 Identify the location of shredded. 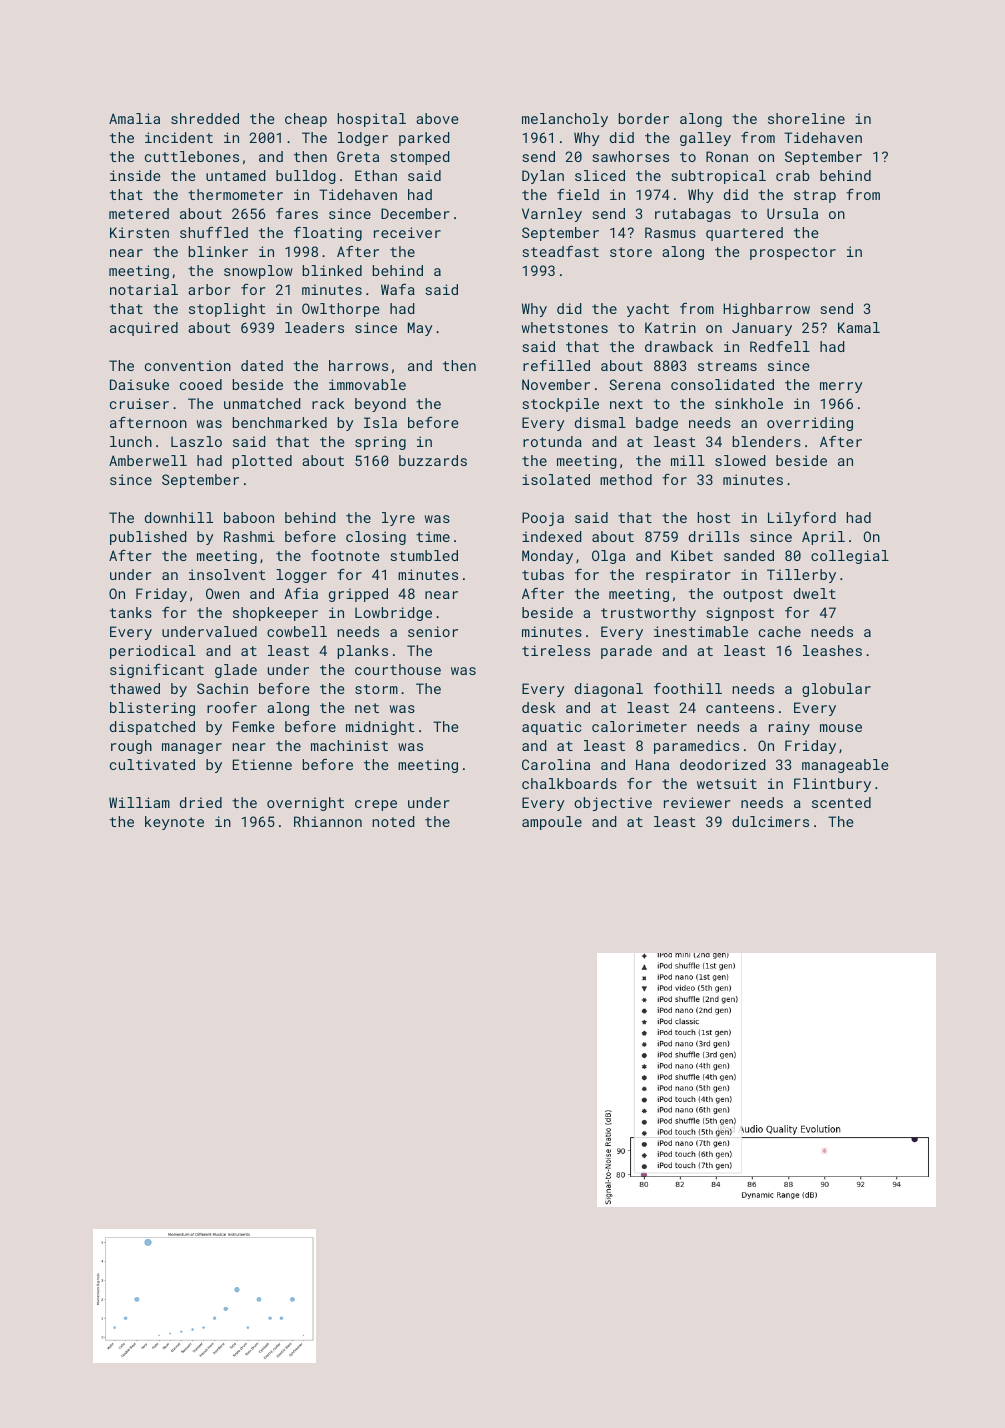
(205, 118).
